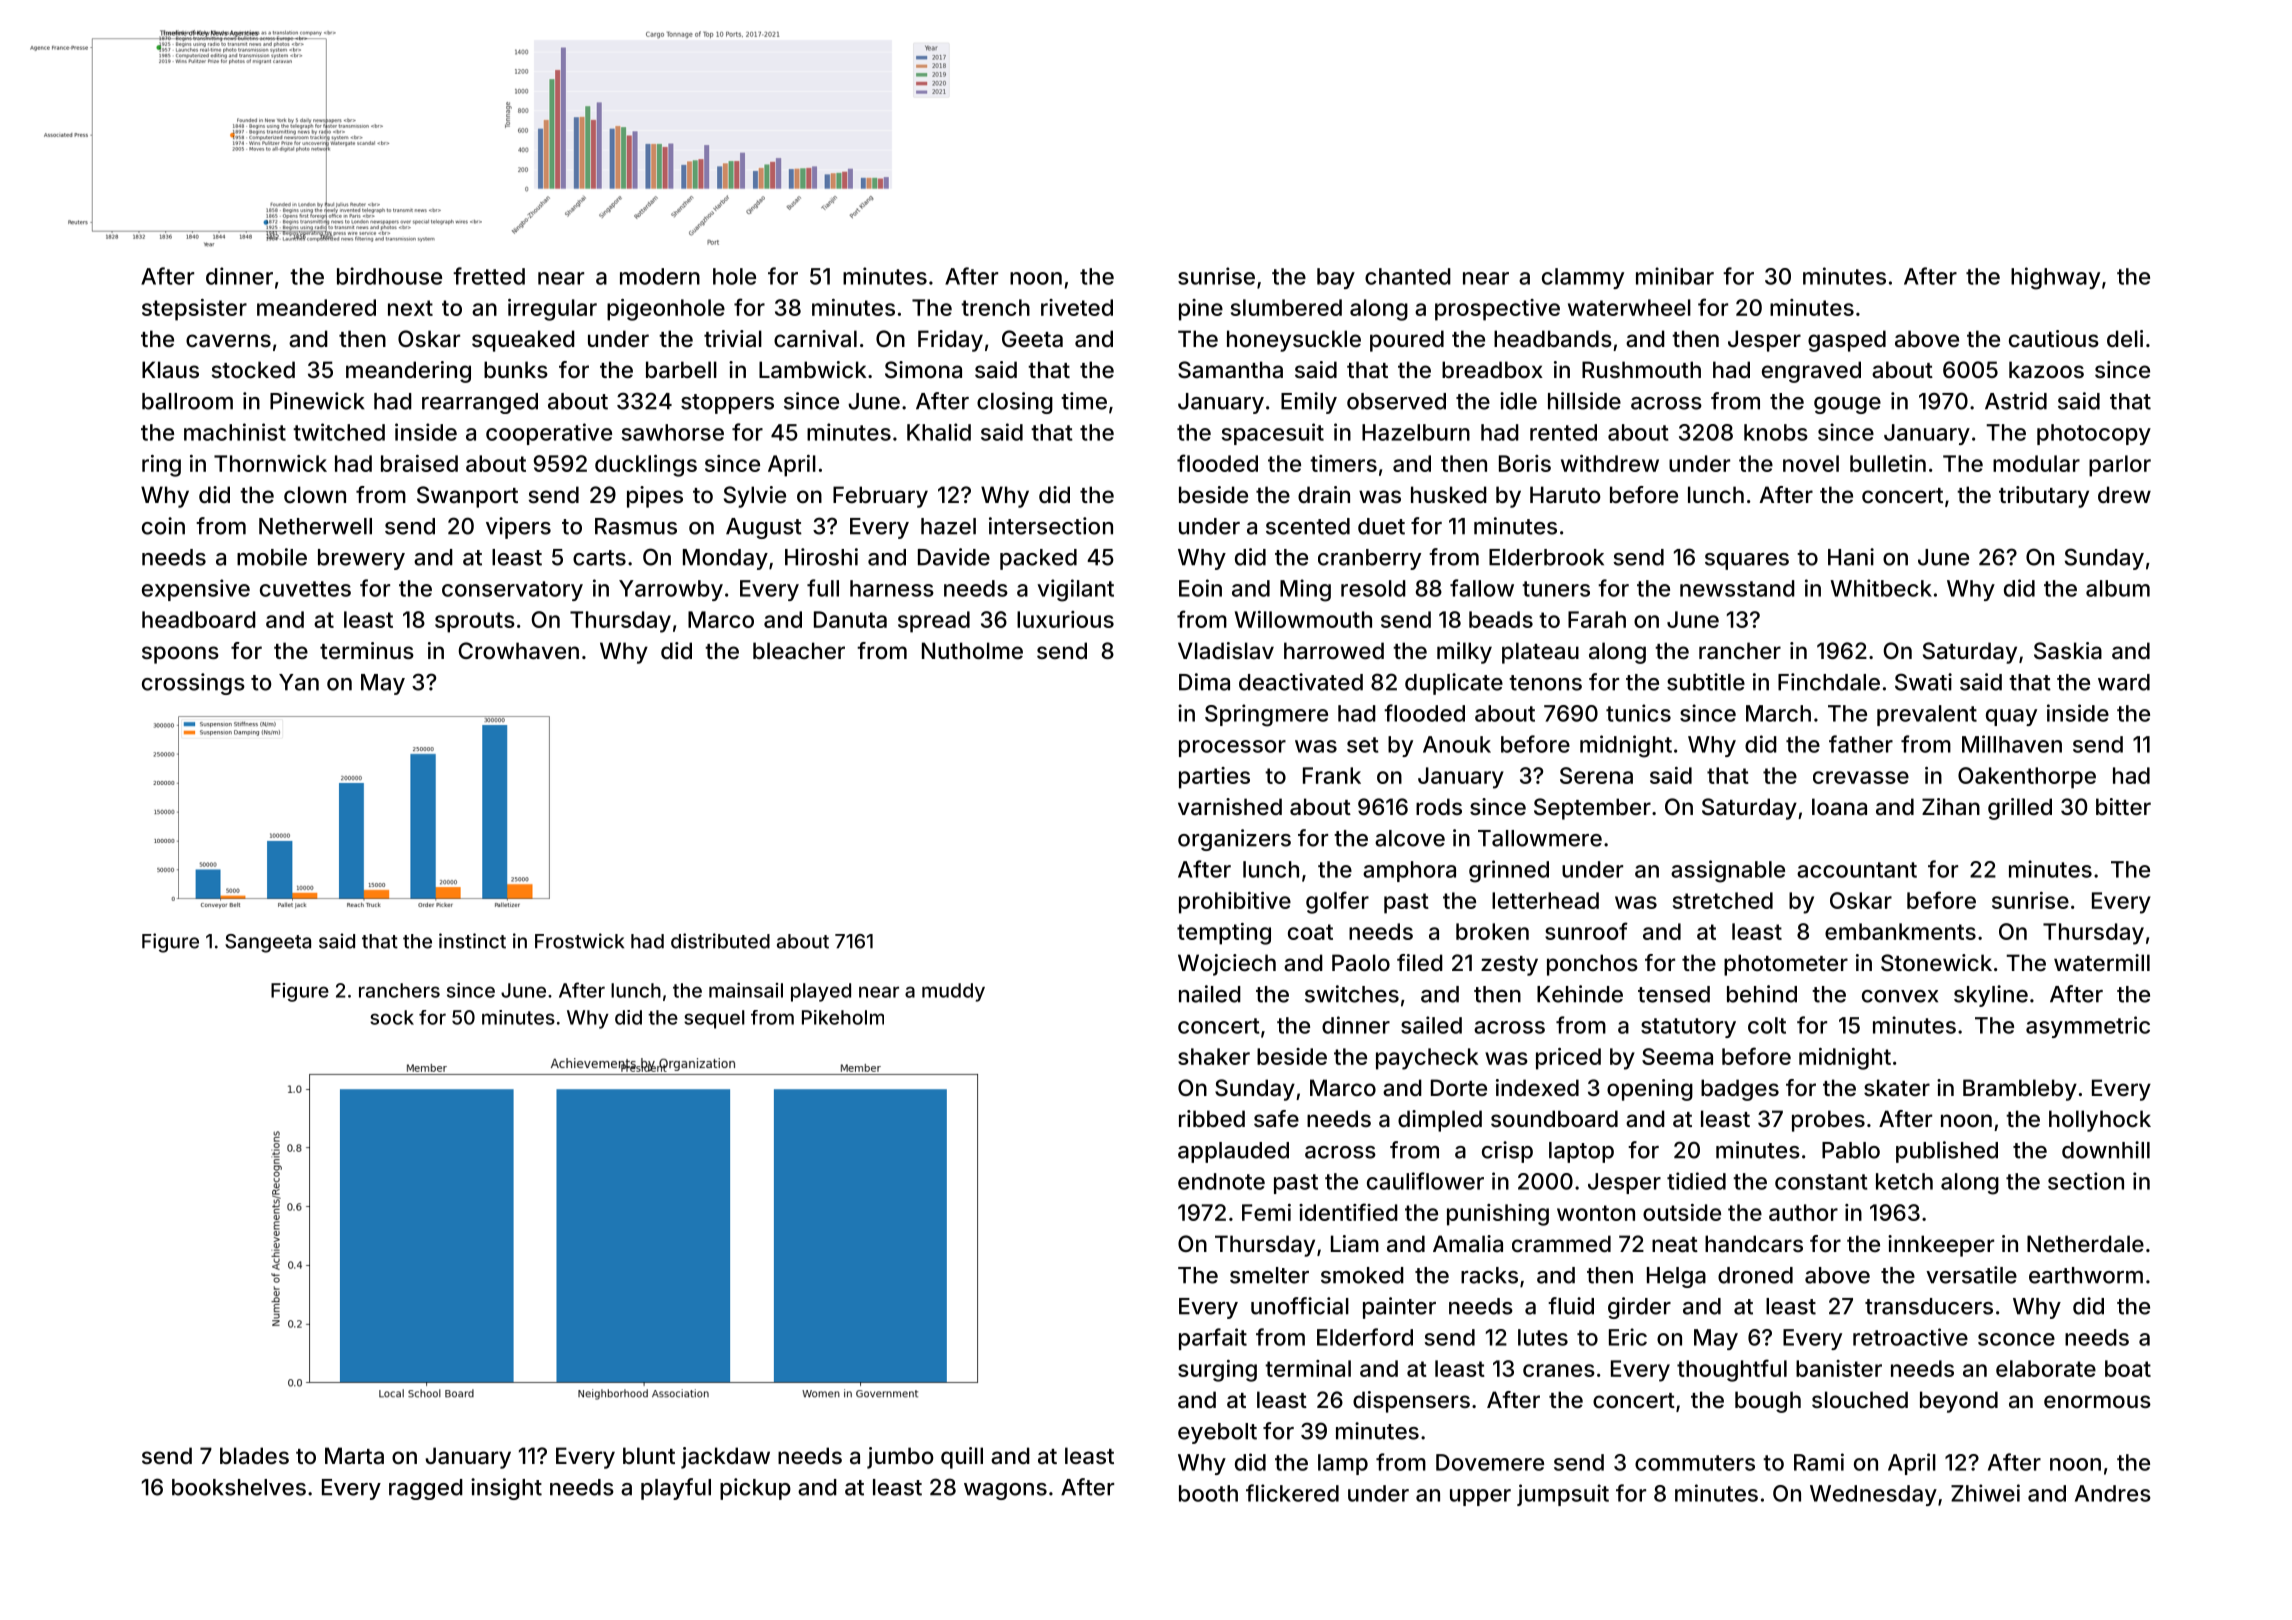  I want to click on Eoin, so click(1200, 588).
